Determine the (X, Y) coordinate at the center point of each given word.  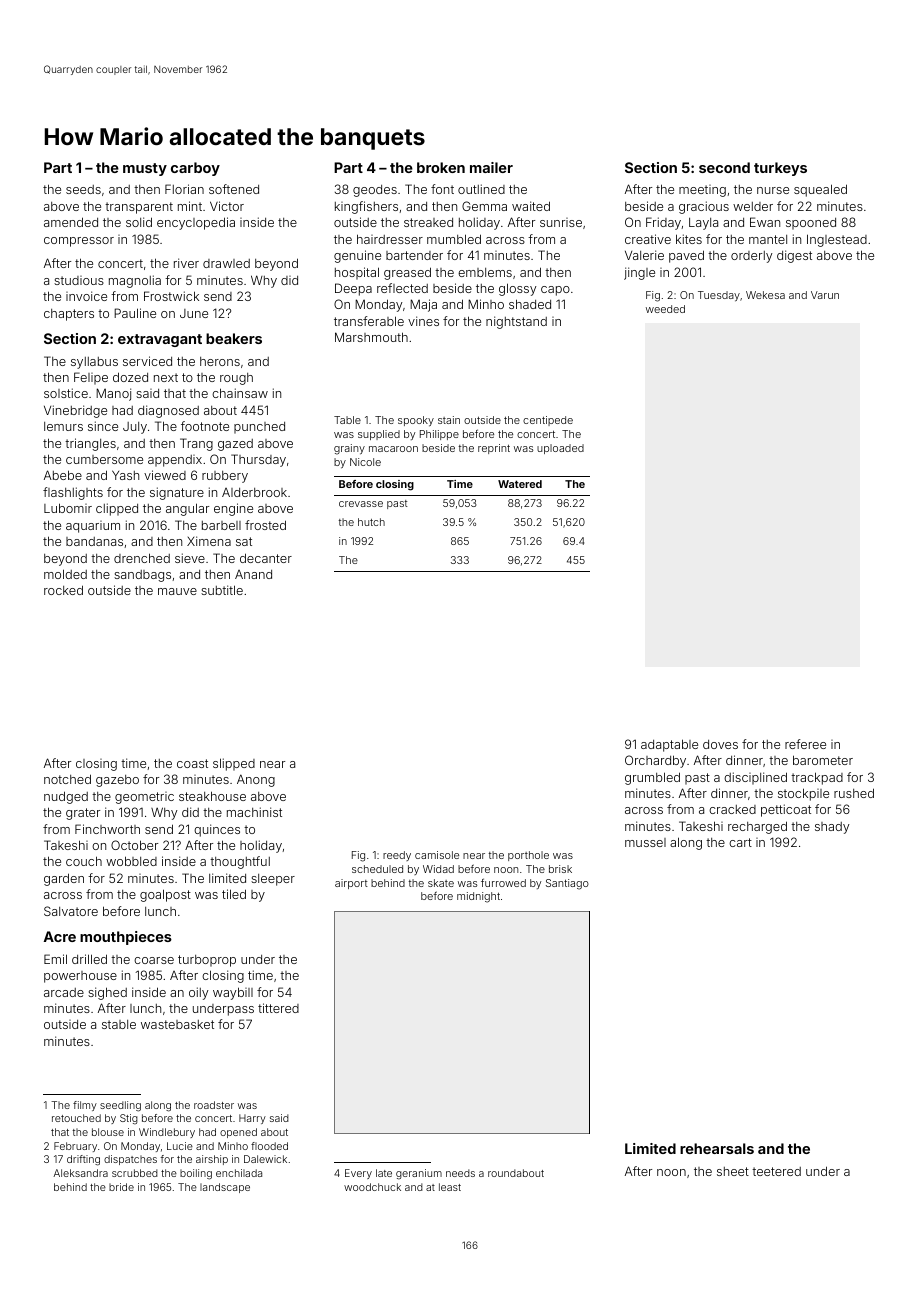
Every (358, 1174)
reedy (397, 856)
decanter (266, 558)
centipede (548, 421)
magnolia (135, 281)
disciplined (755, 778)
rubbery (225, 477)
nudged (66, 797)
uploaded (560, 449)
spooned (811, 224)
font (442, 189)
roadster (214, 1105)
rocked (63, 590)
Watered (520, 484)
